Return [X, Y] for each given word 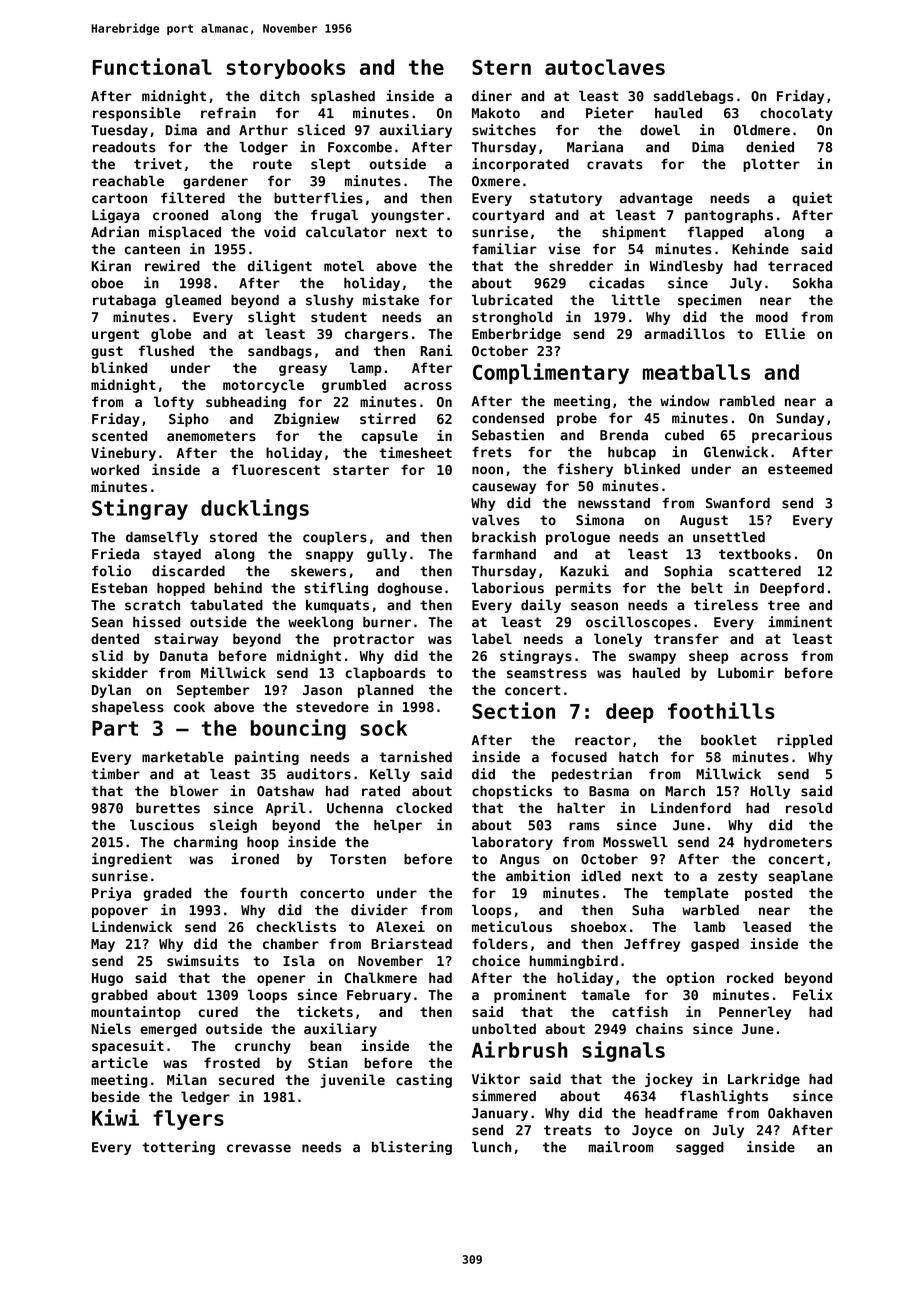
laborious [508, 588]
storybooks [285, 69]
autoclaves [605, 67]
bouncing [298, 729]
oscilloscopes [638, 623]
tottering [178, 1148]
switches [504, 130]
